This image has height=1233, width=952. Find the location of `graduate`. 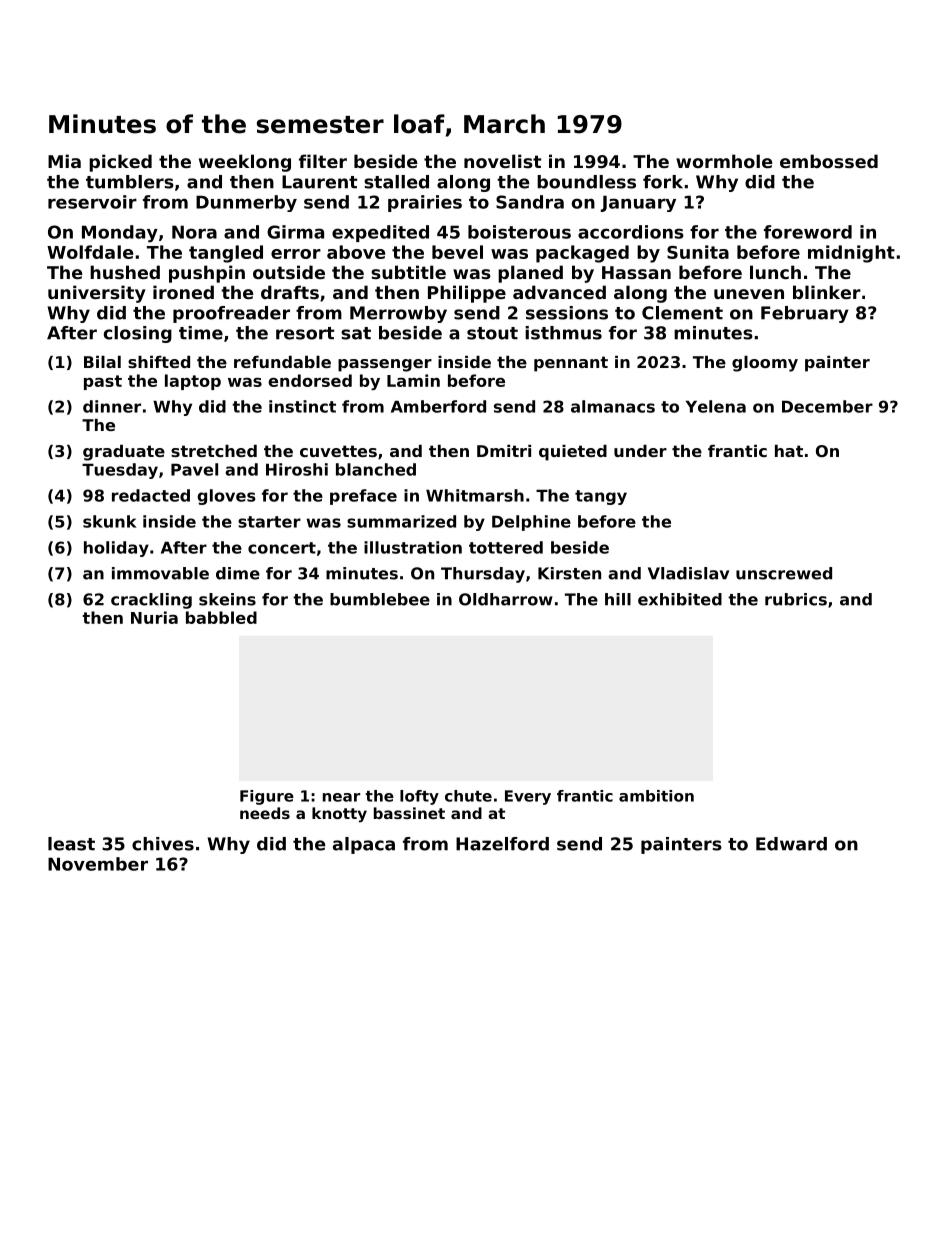

graduate is located at coordinates (124, 453).
